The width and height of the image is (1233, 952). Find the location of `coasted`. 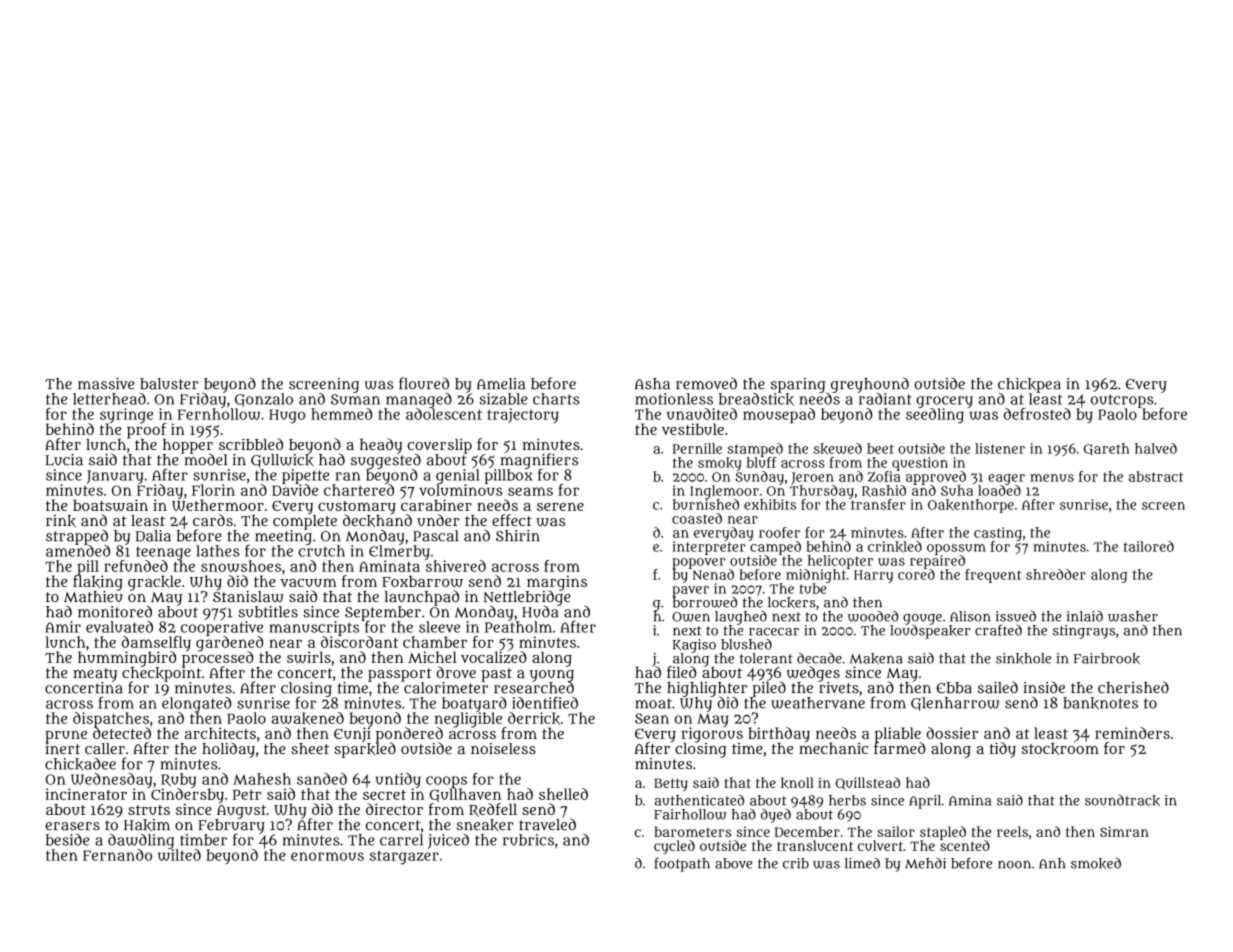

coasted is located at coordinates (697, 518).
